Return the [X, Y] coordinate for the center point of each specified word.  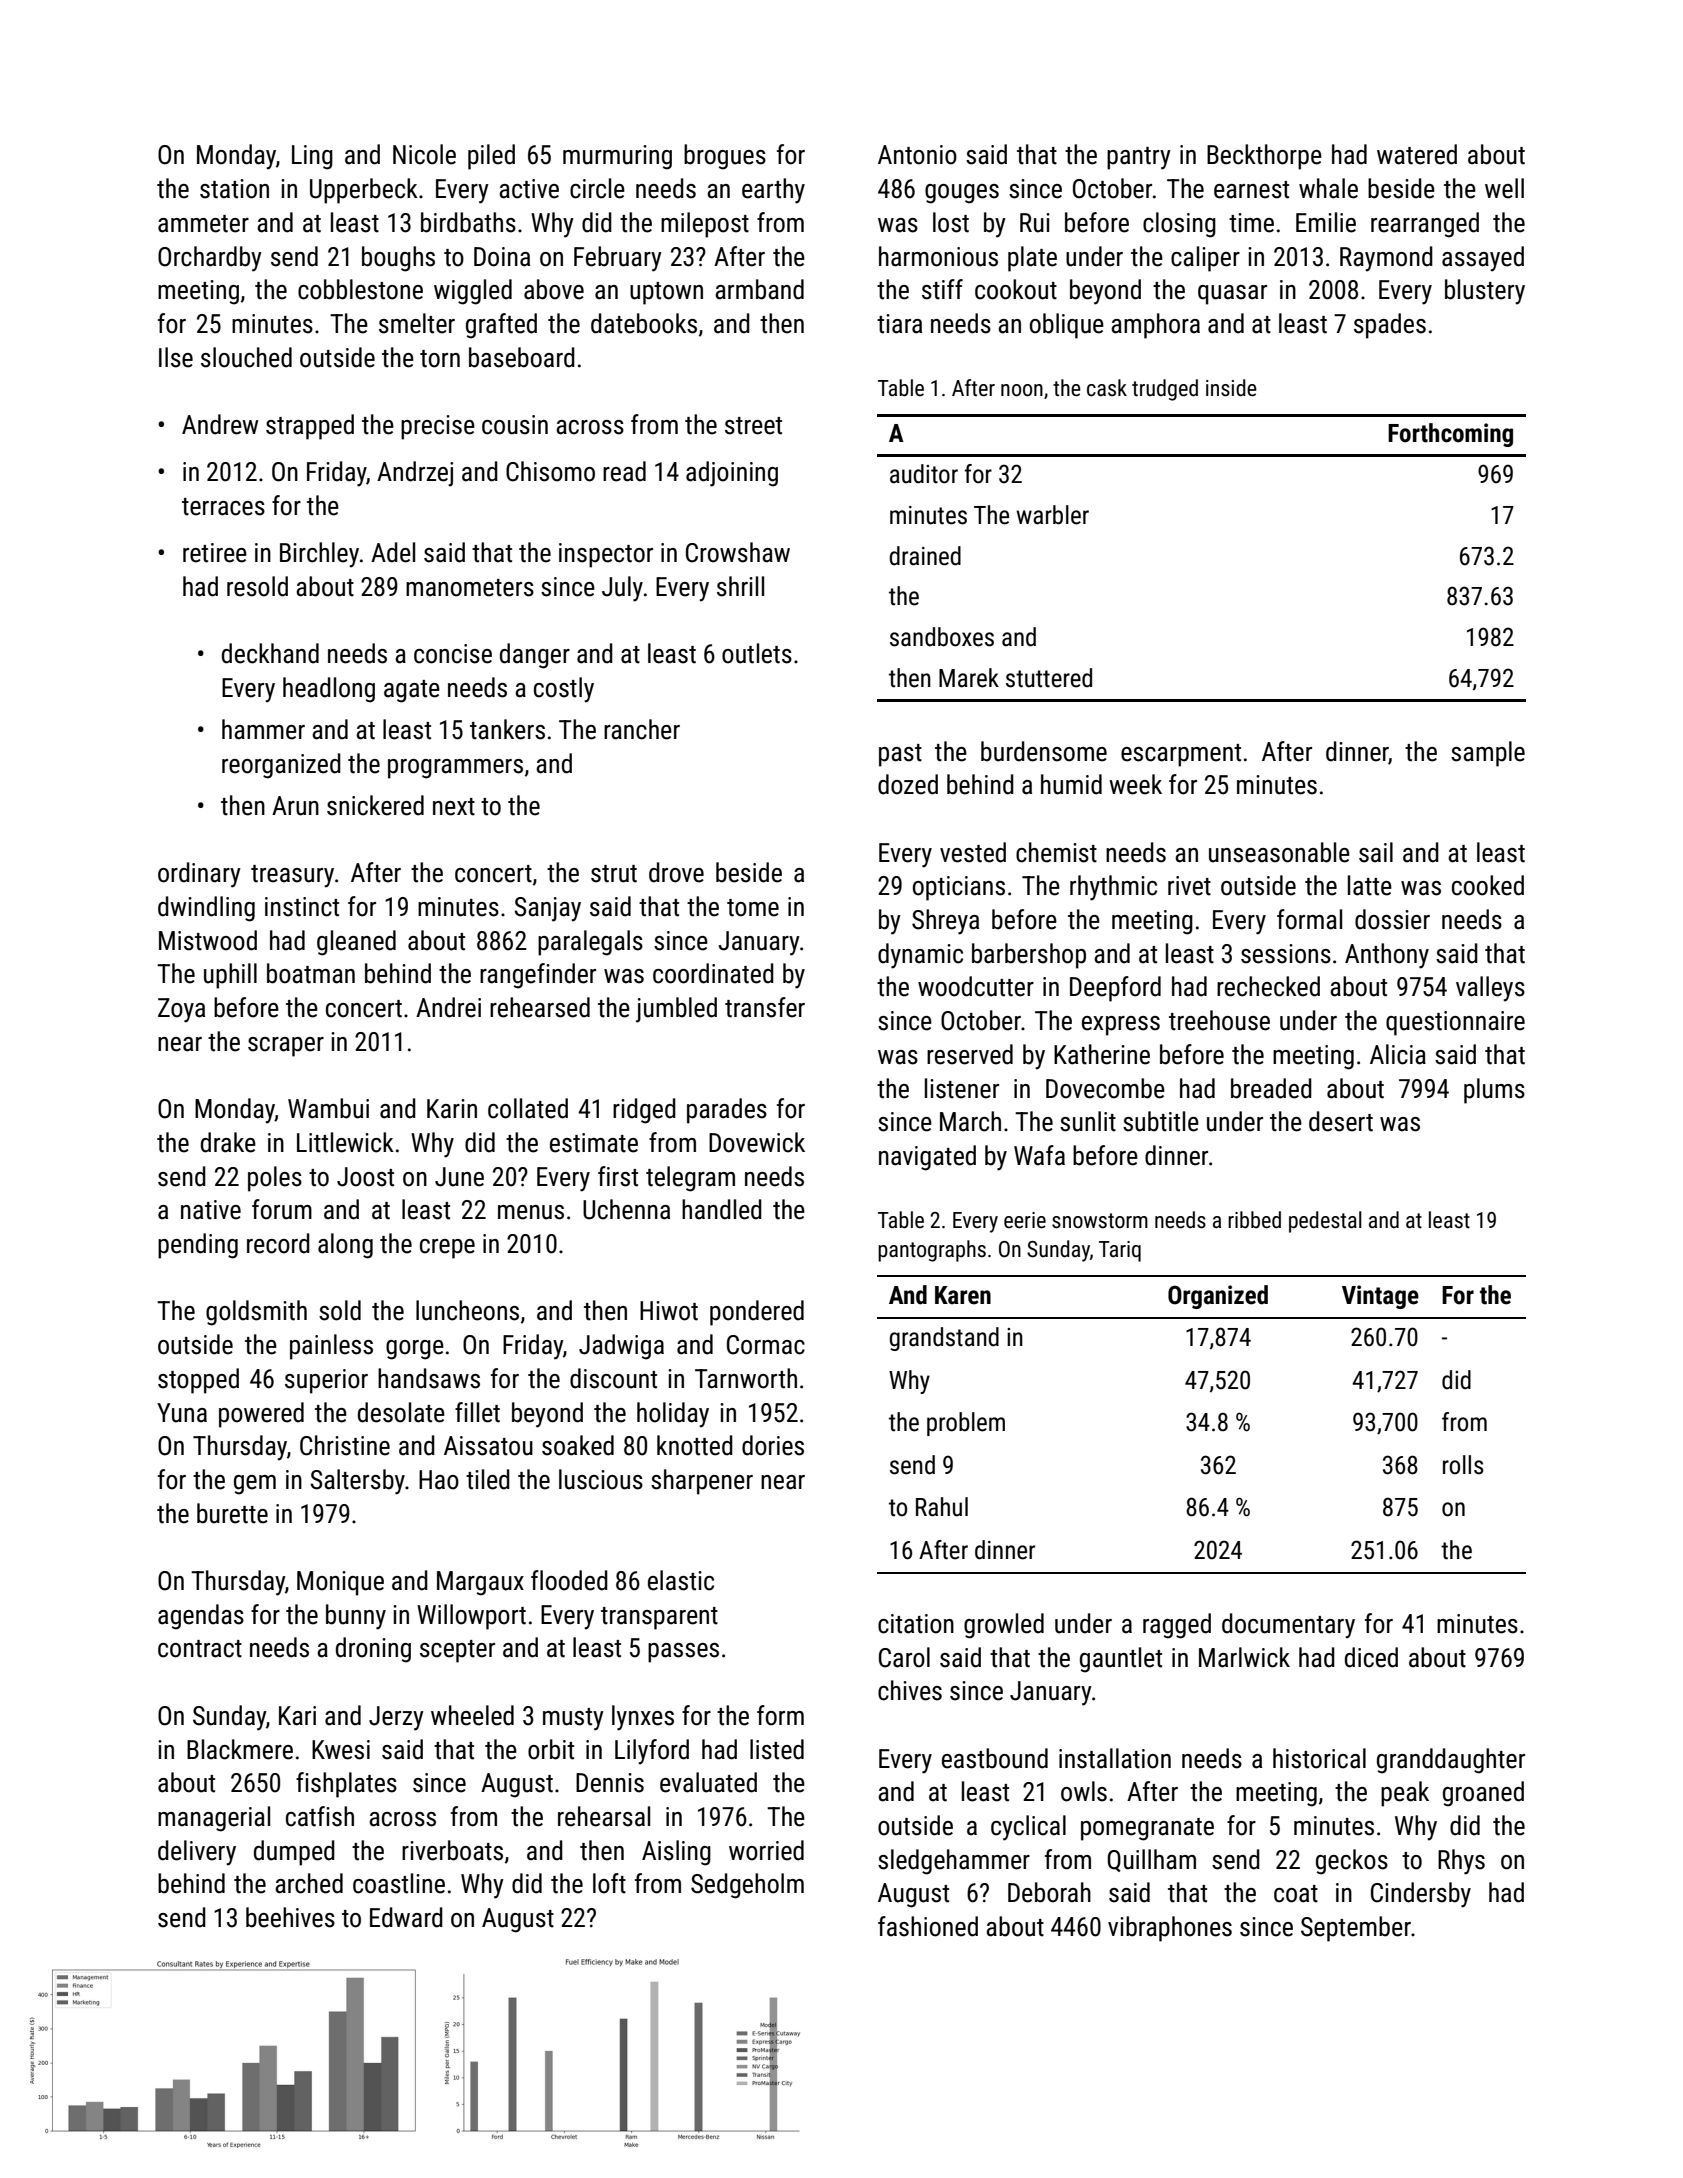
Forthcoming [1450, 435]
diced [1371, 1657]
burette [232, 1513]
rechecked [1268, 986]
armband [759, 289]
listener [962, 1088]
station [234, 189]
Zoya [181, 1010]
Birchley [319, 555]
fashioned [928, 1926]
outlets [757, 653]
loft [609, 1883]
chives [910, 1690]
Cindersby [1421, 1895]
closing [1179, 225]
